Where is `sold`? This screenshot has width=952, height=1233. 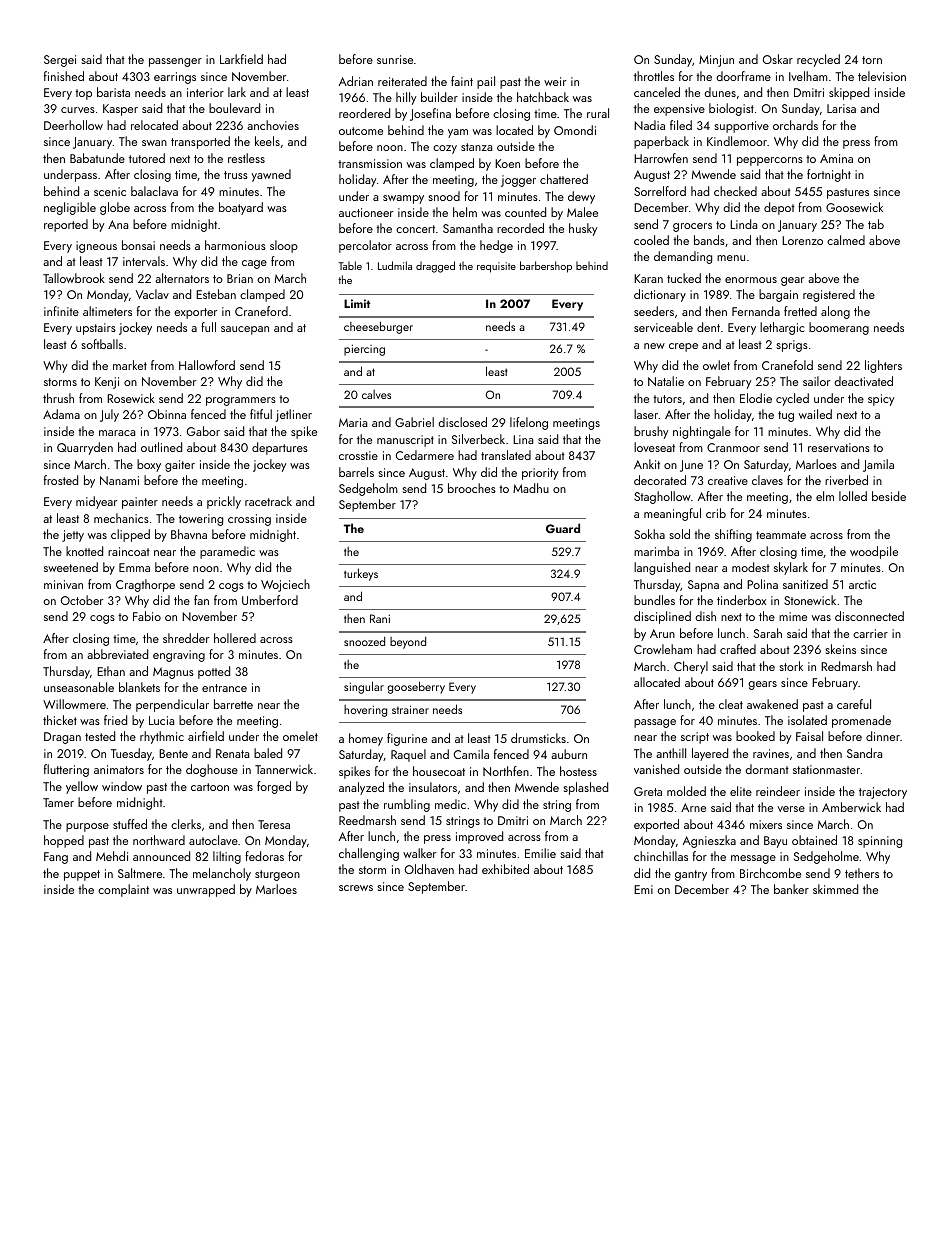 sold is located at coordinates (679, 534).
